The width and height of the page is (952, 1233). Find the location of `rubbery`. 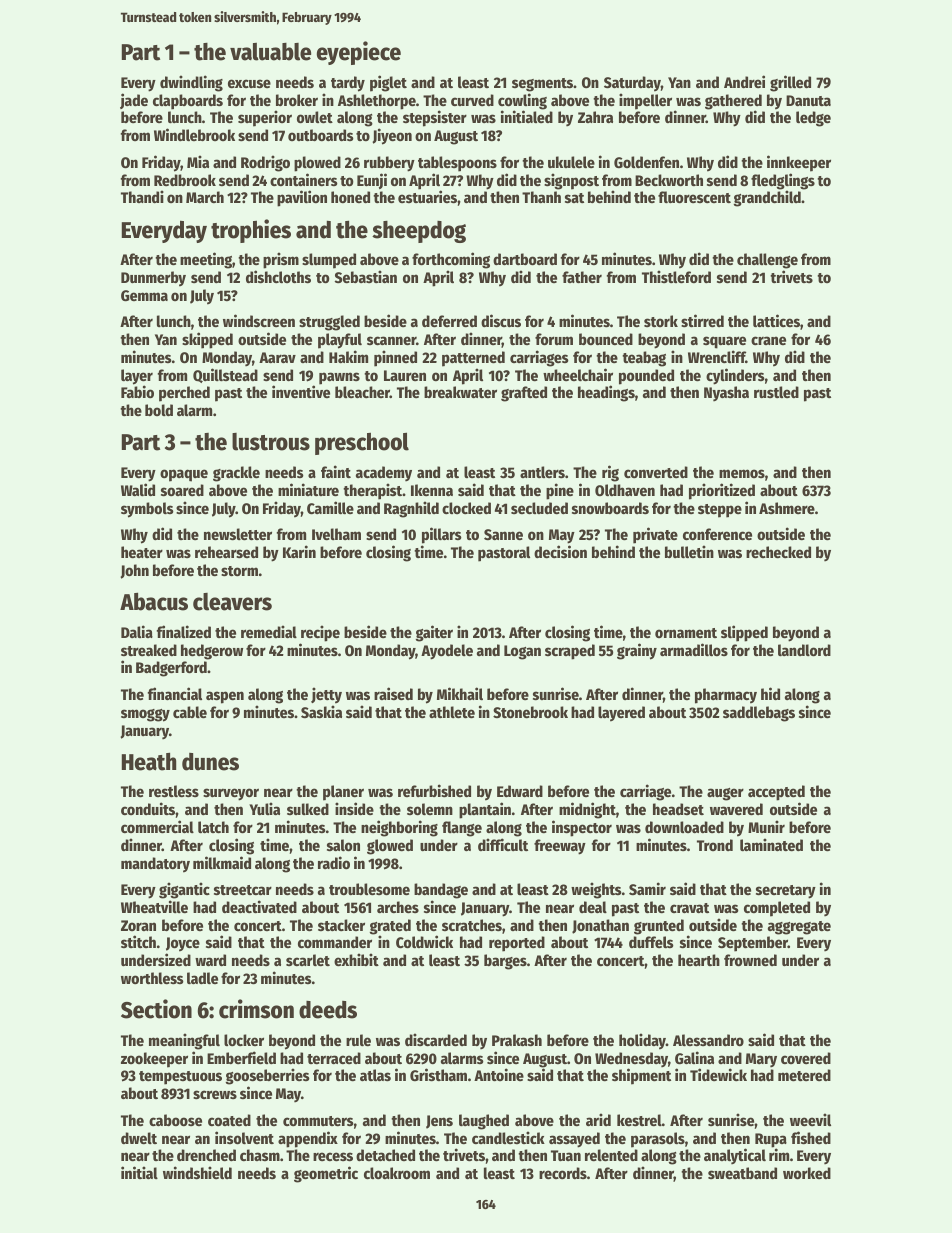

rubbery is located at coordinates (389, 164).
